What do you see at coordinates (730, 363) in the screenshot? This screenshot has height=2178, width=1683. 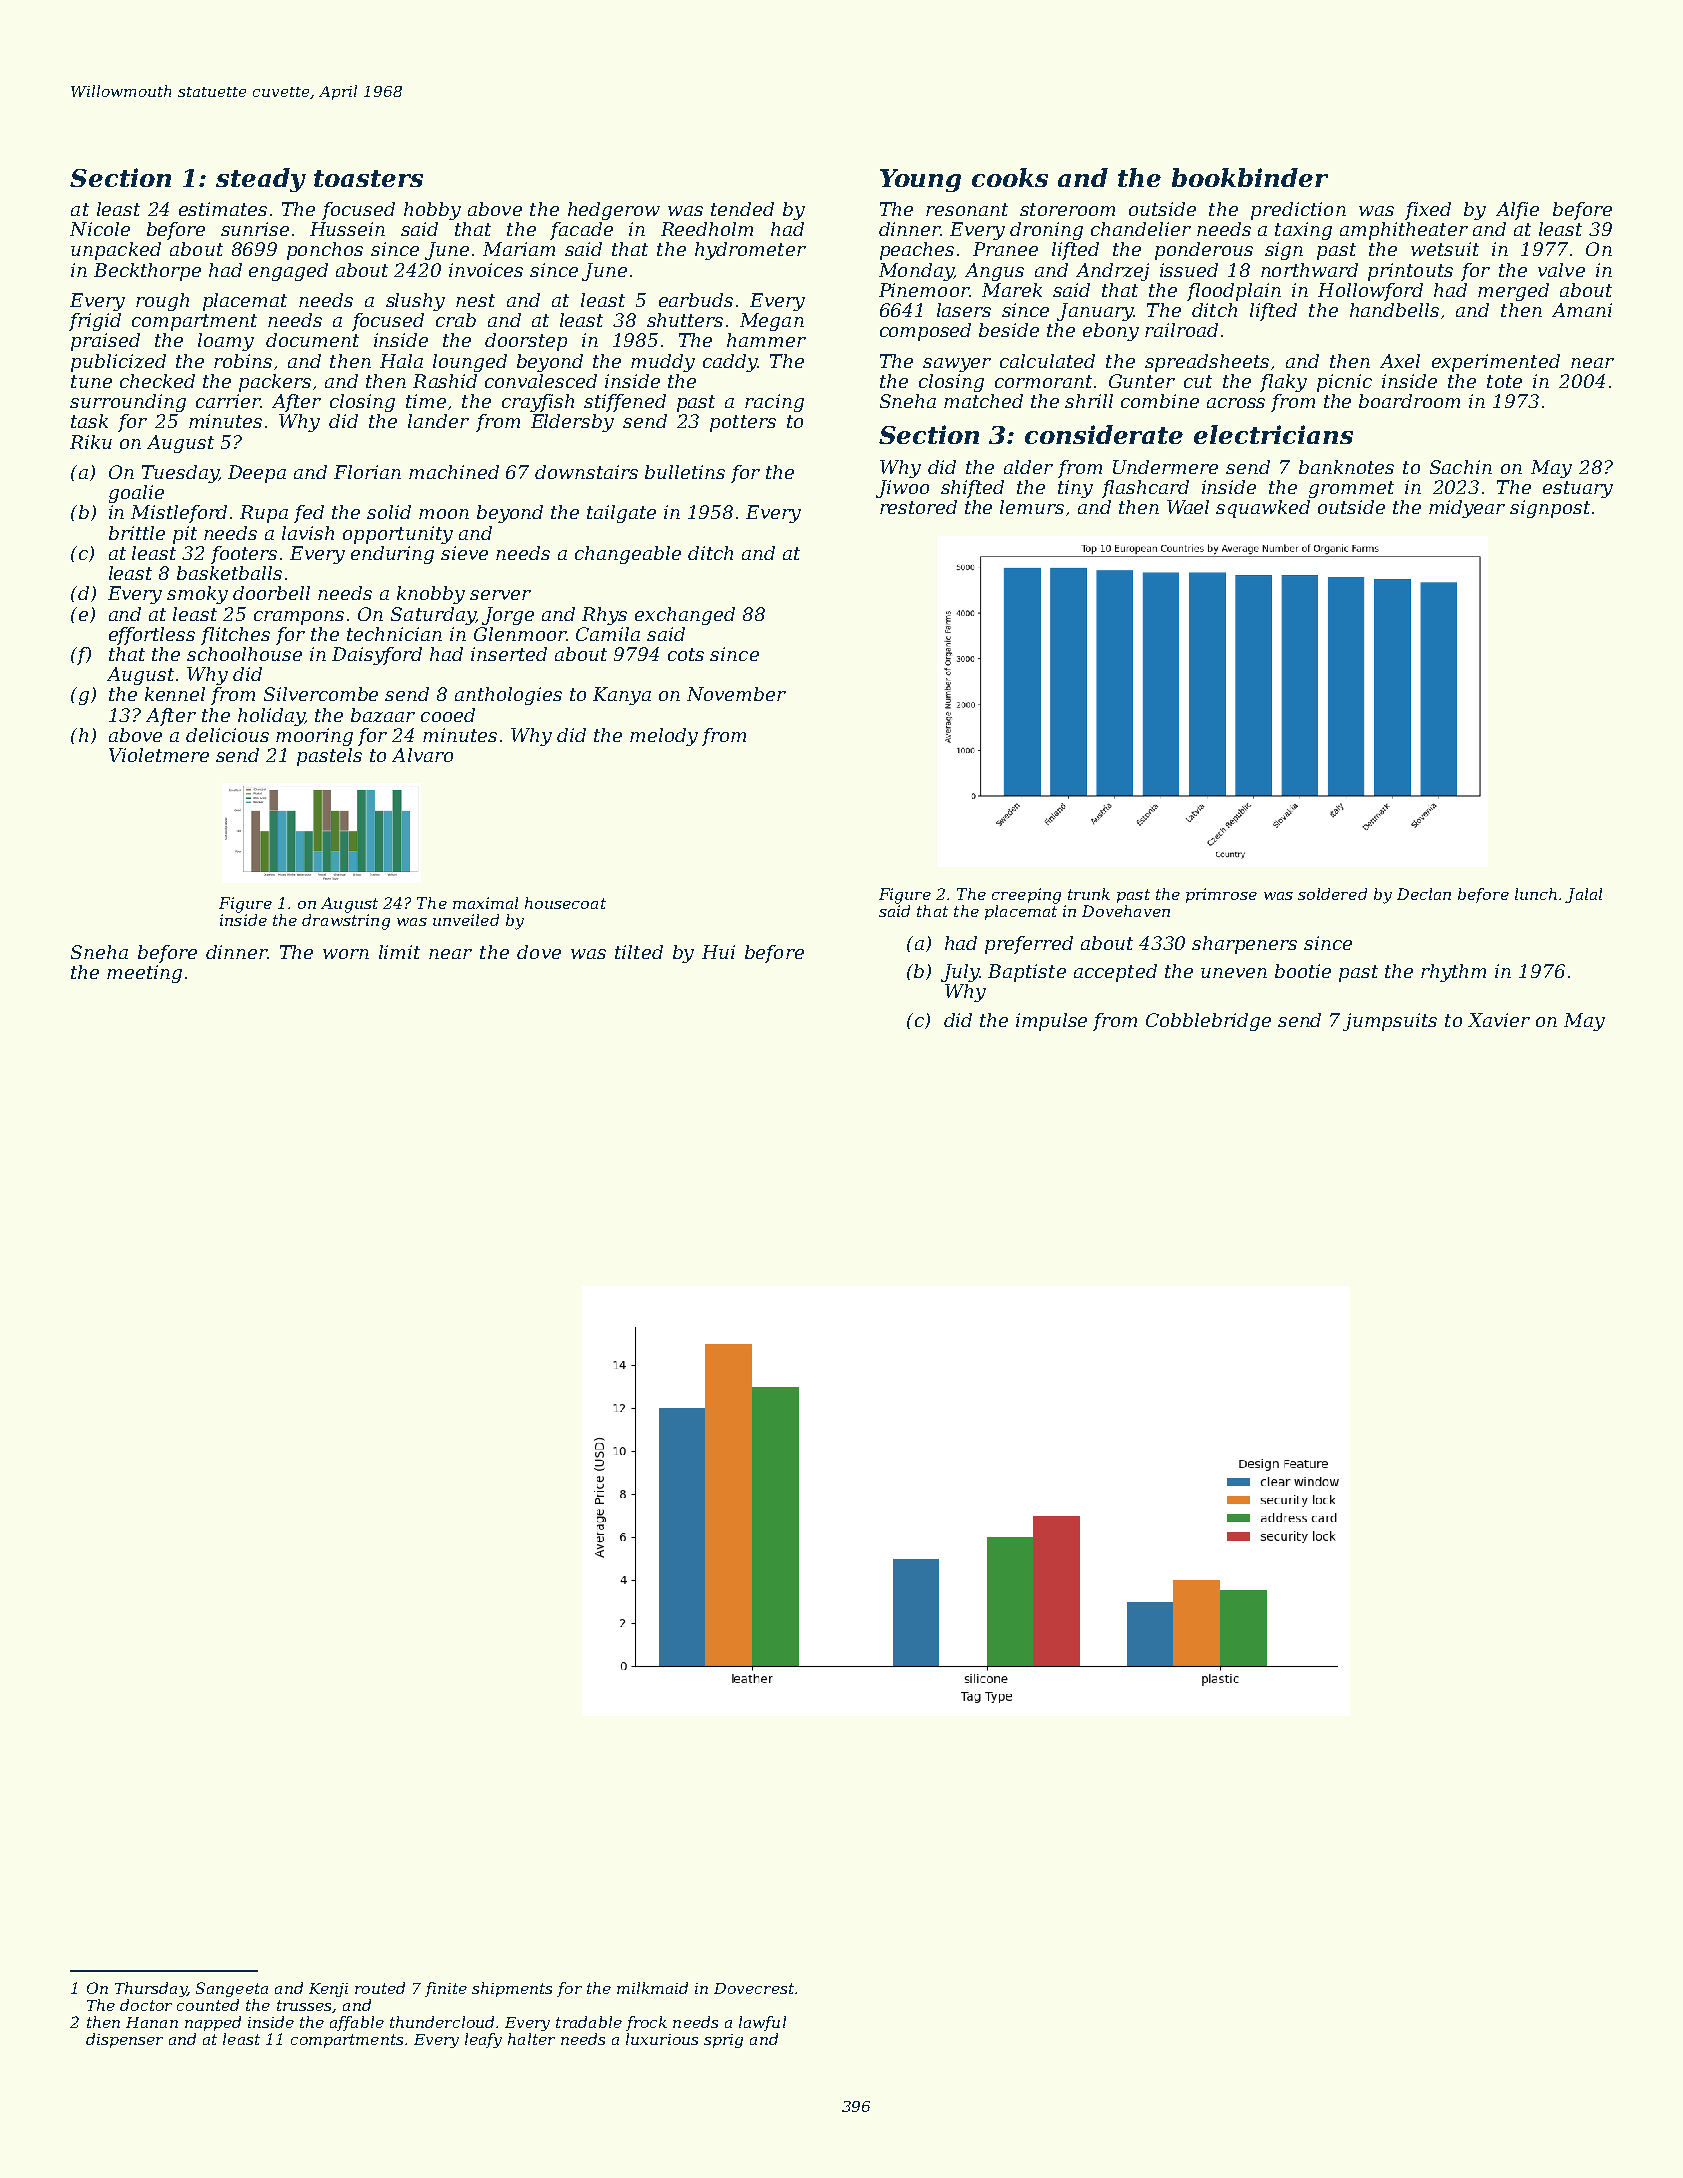 I see `caddy` at bounding box center [730, 363].
